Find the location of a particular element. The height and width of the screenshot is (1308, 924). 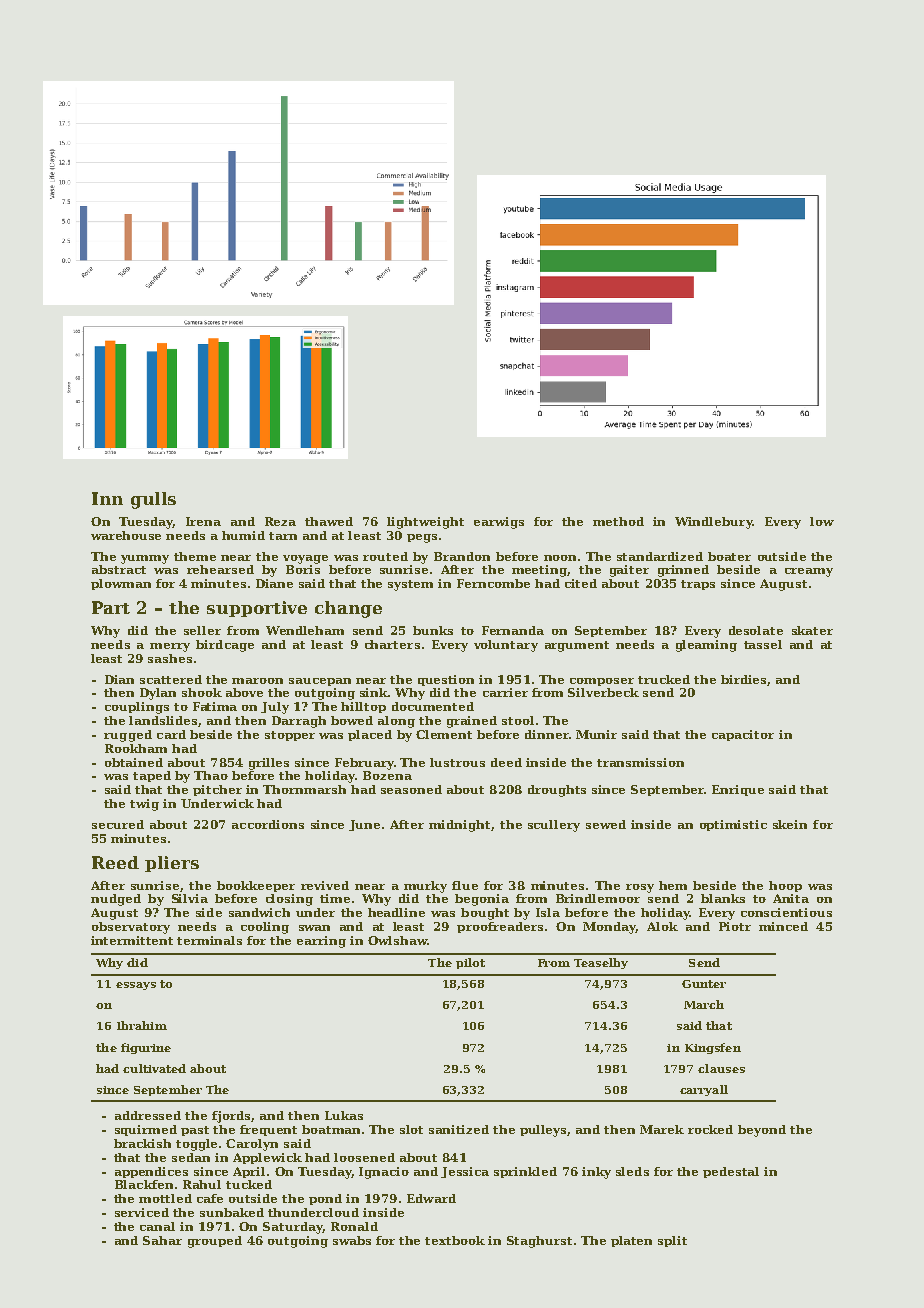

rosy is located at coordinates (640, 888).
